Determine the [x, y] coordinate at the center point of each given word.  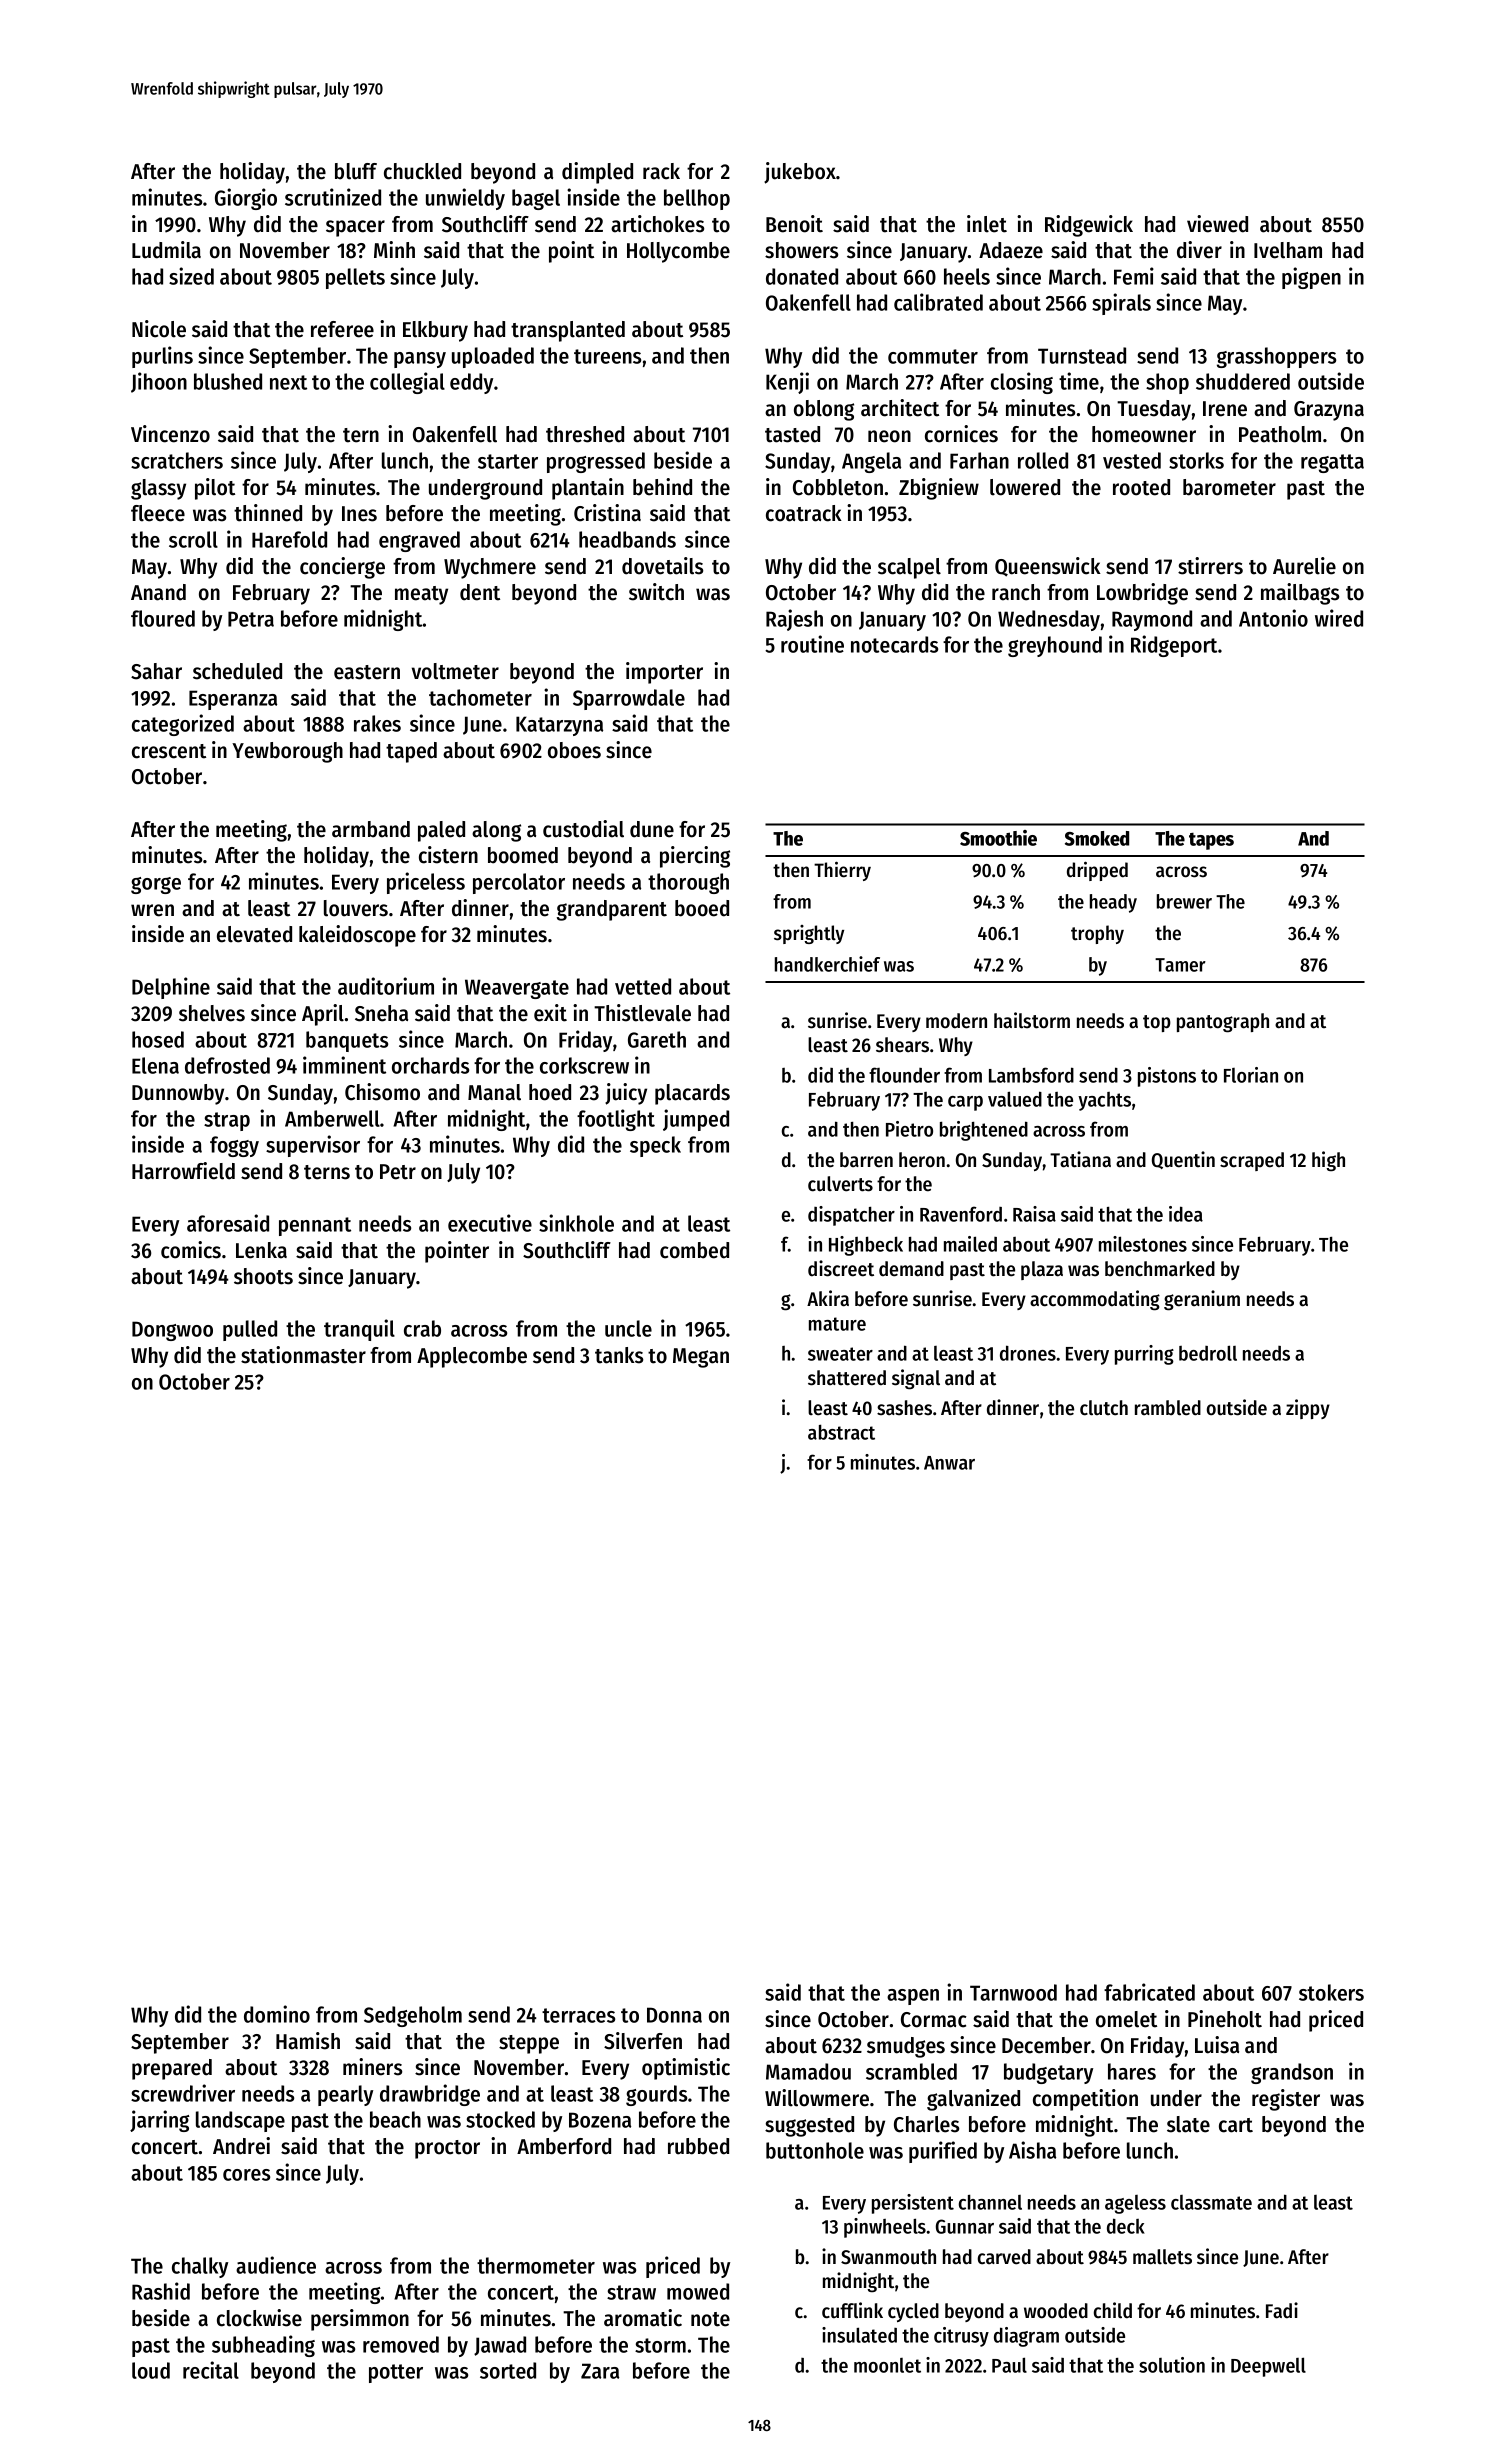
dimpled [597, 173]
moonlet [887, 2365]
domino [277, 2014]
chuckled [422, 171]
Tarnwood [1013, 1992]
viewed [1217, 224]
